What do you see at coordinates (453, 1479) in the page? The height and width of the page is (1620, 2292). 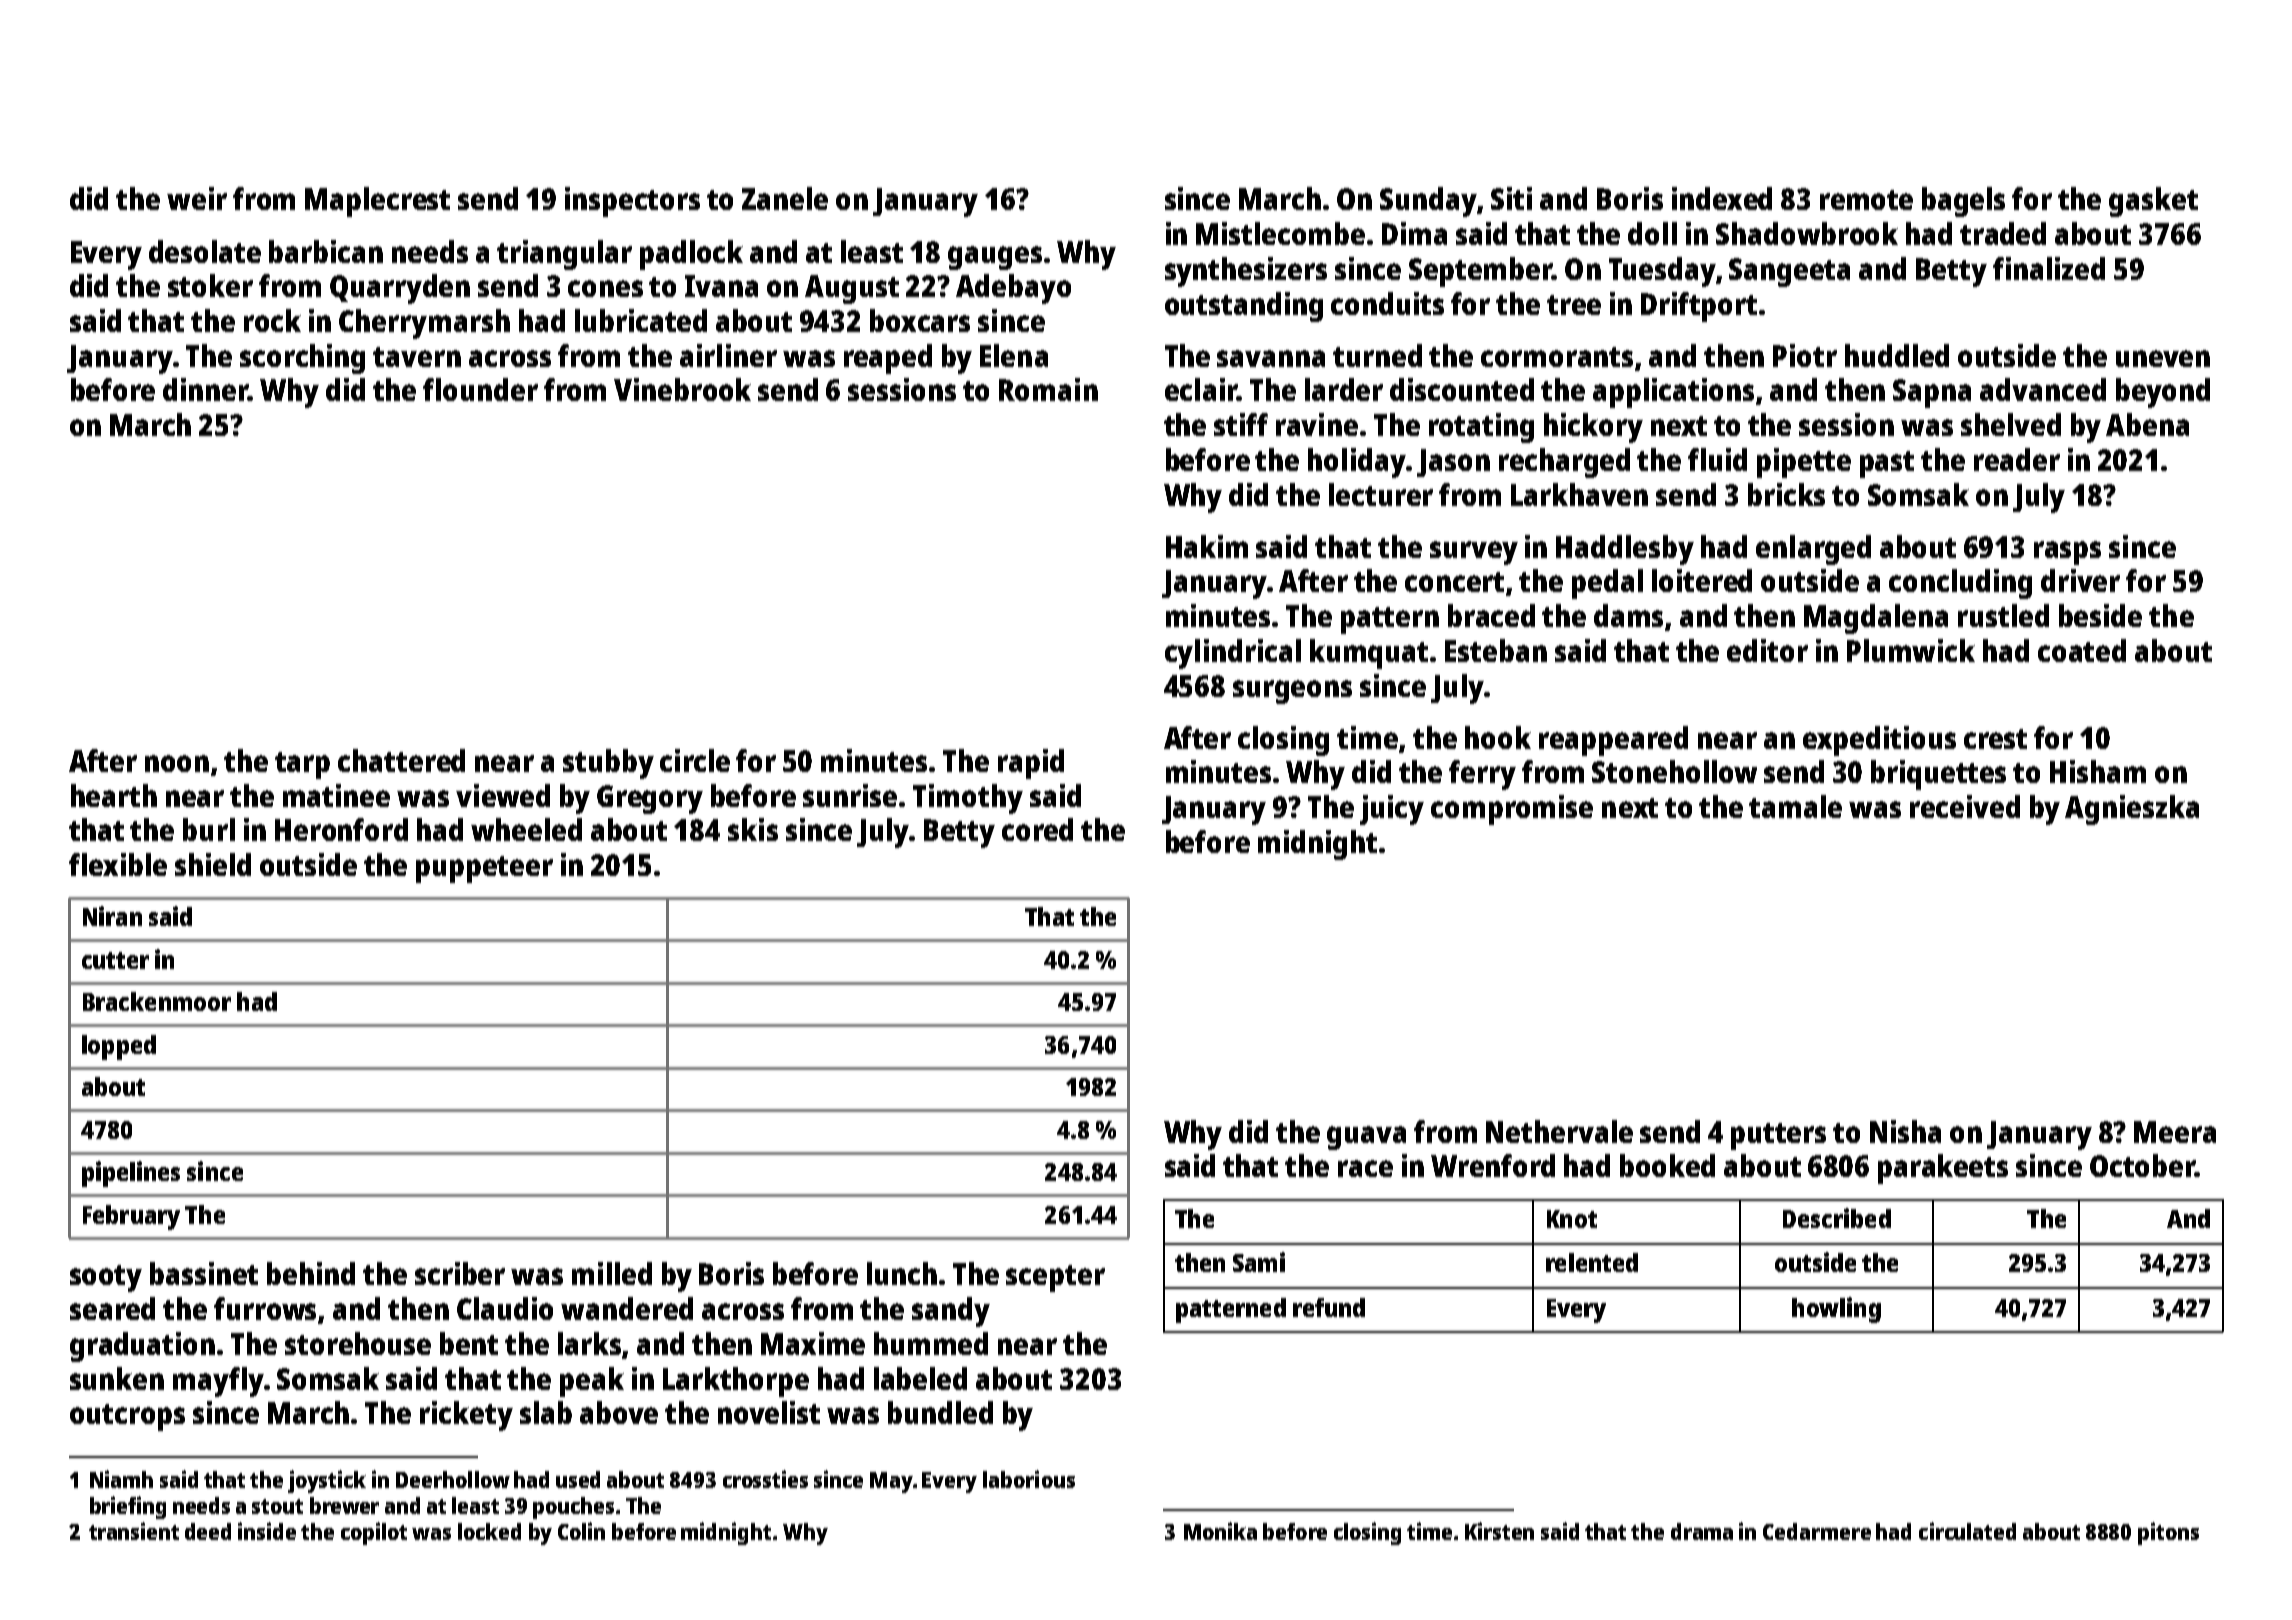 I see `Deerhollow` at bounding box center [453, 1479].
